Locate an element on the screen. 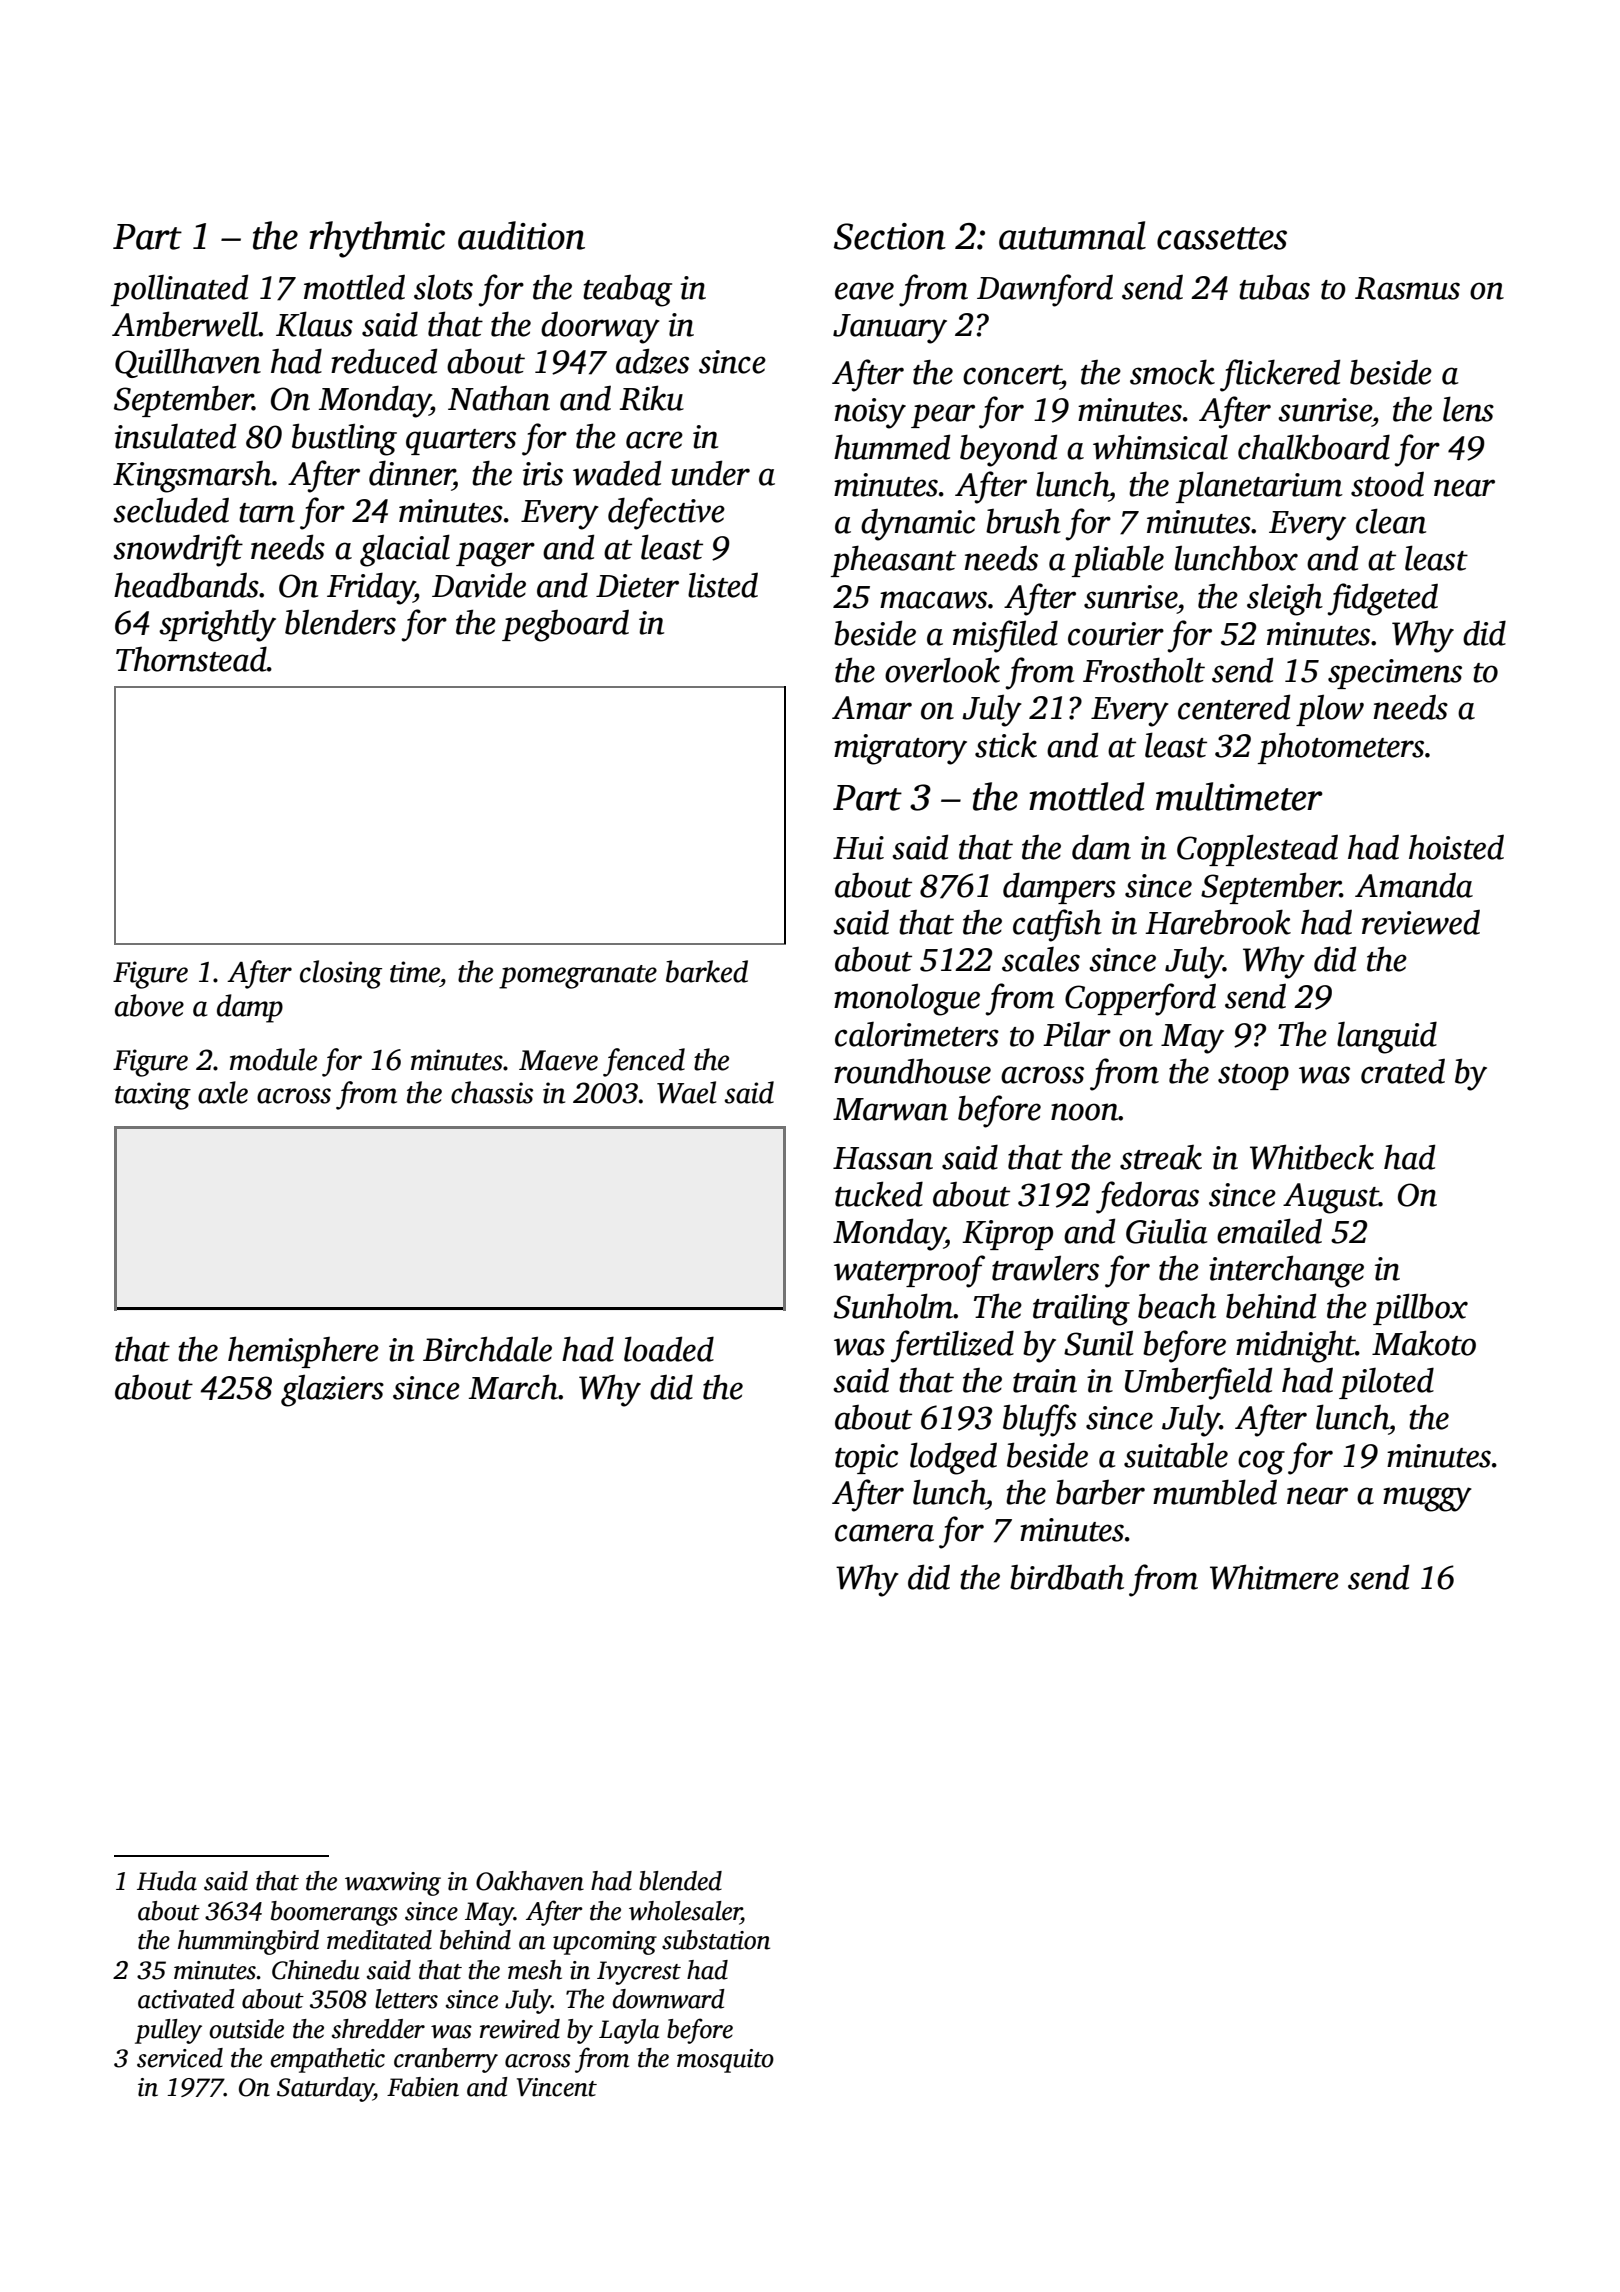 The image size is (1620, 2292). Thornstead is located at coordinates (191, 659).
